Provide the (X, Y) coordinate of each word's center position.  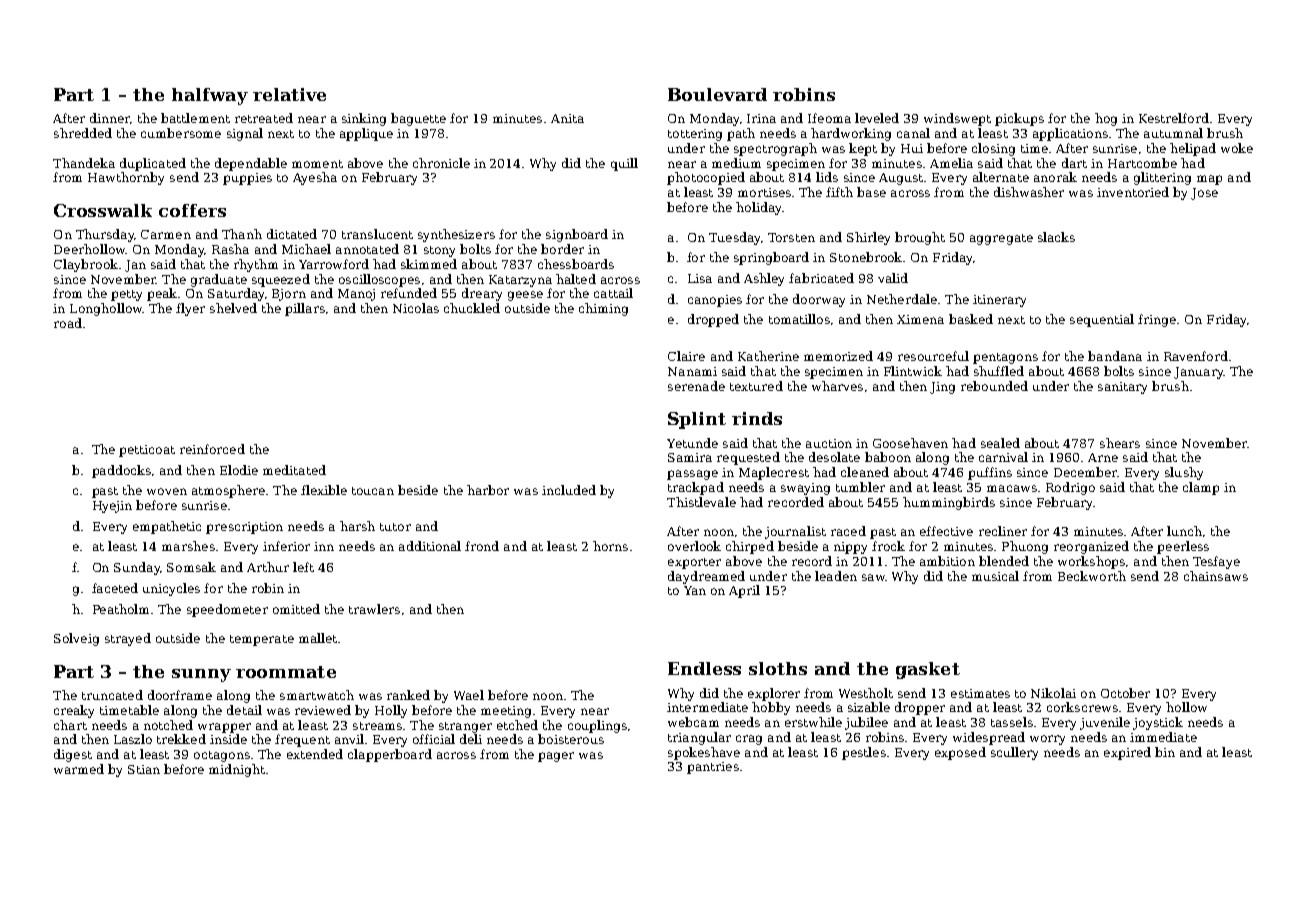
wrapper (224, 728)
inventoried (1133, 192)
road (68, 323)
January (1198, 373)
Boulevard (717, 94)
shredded (83, 133)
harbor (488, 490)
